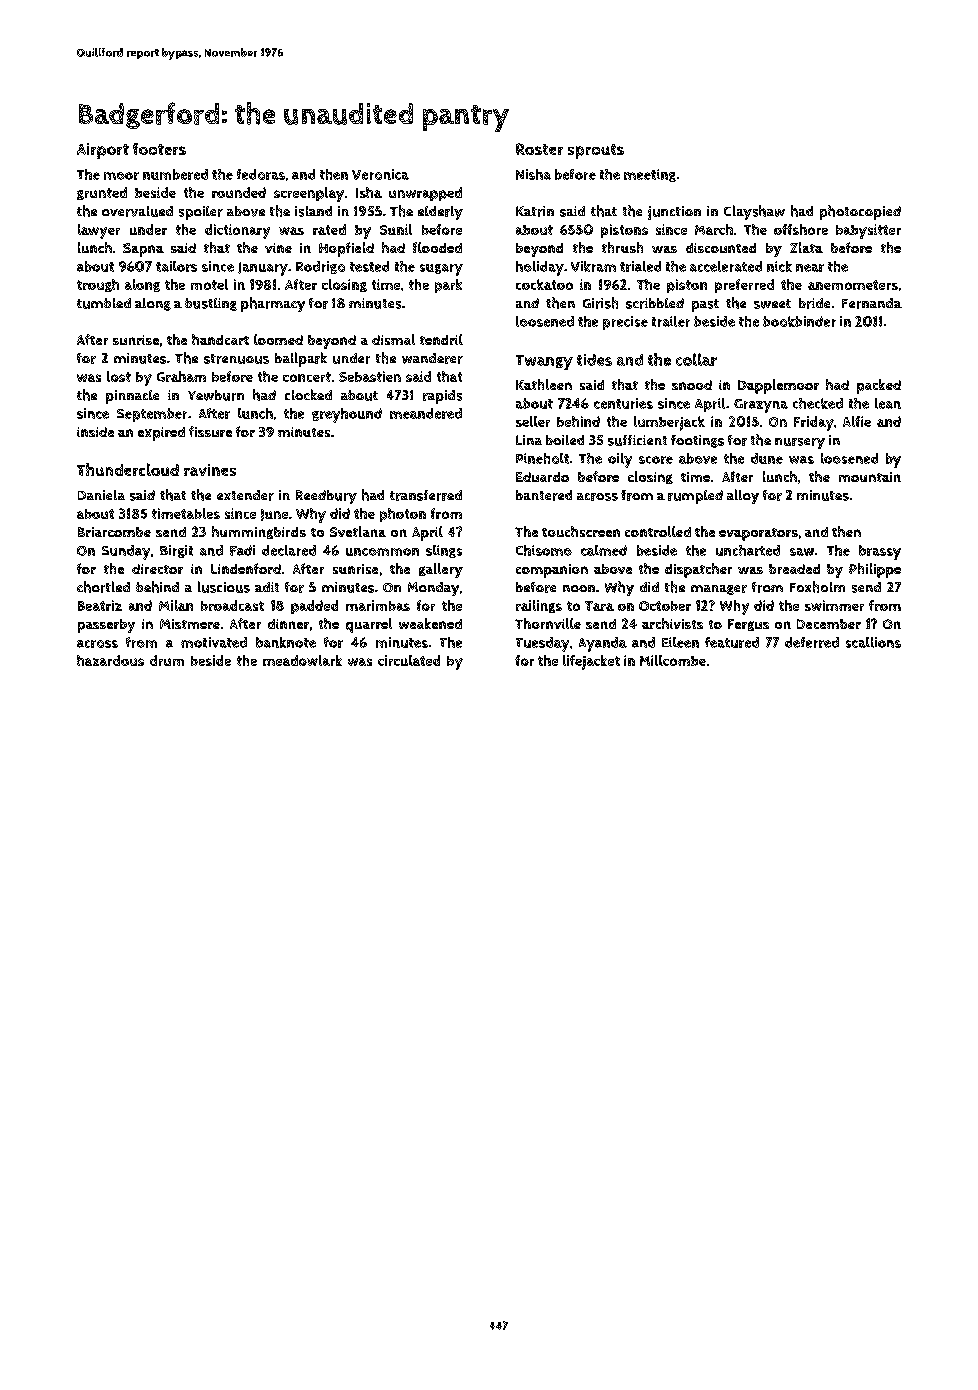  I want to click on sprouts, so click(596, 151).
